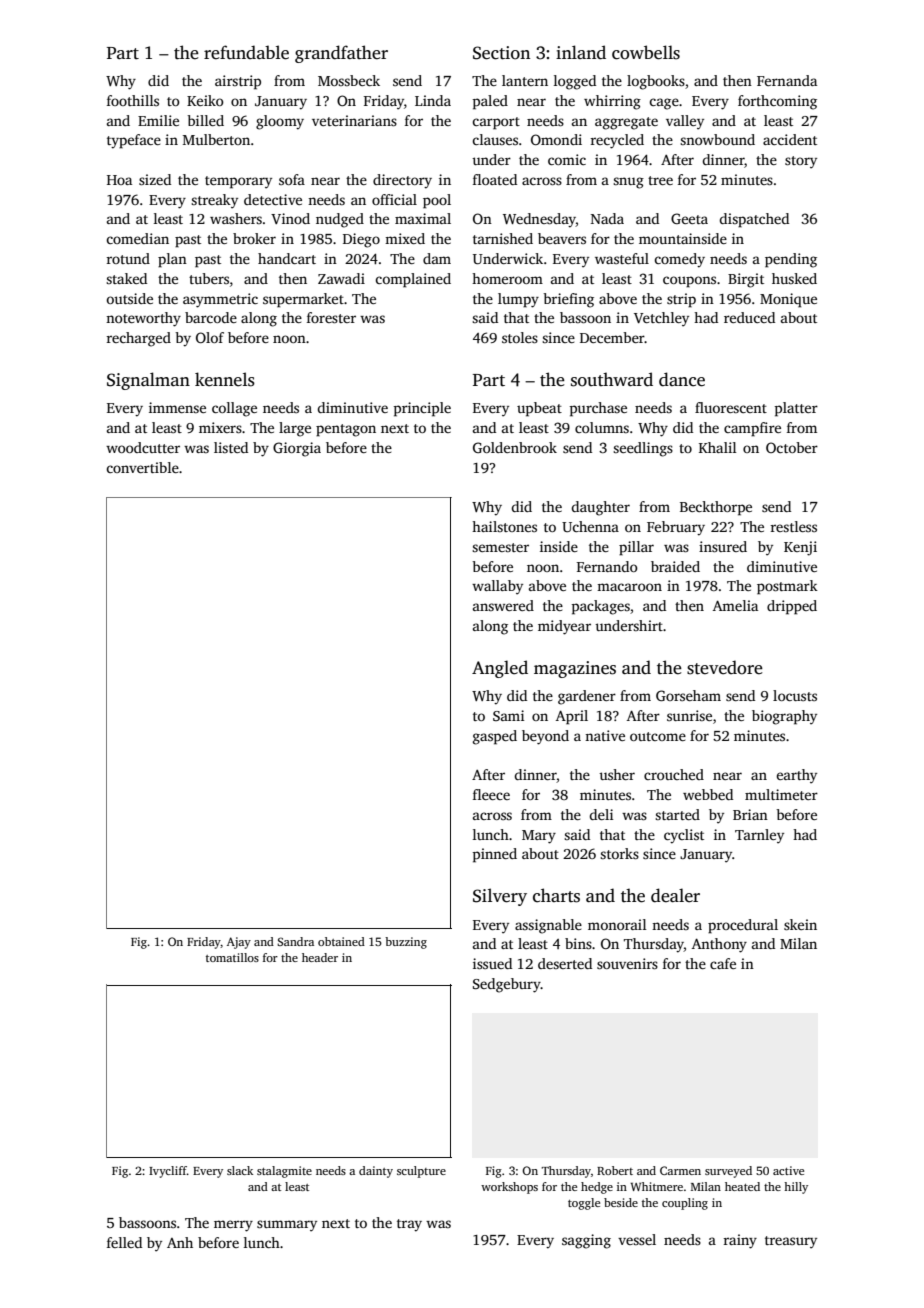  I want to click on dance, so click(682, 379).
